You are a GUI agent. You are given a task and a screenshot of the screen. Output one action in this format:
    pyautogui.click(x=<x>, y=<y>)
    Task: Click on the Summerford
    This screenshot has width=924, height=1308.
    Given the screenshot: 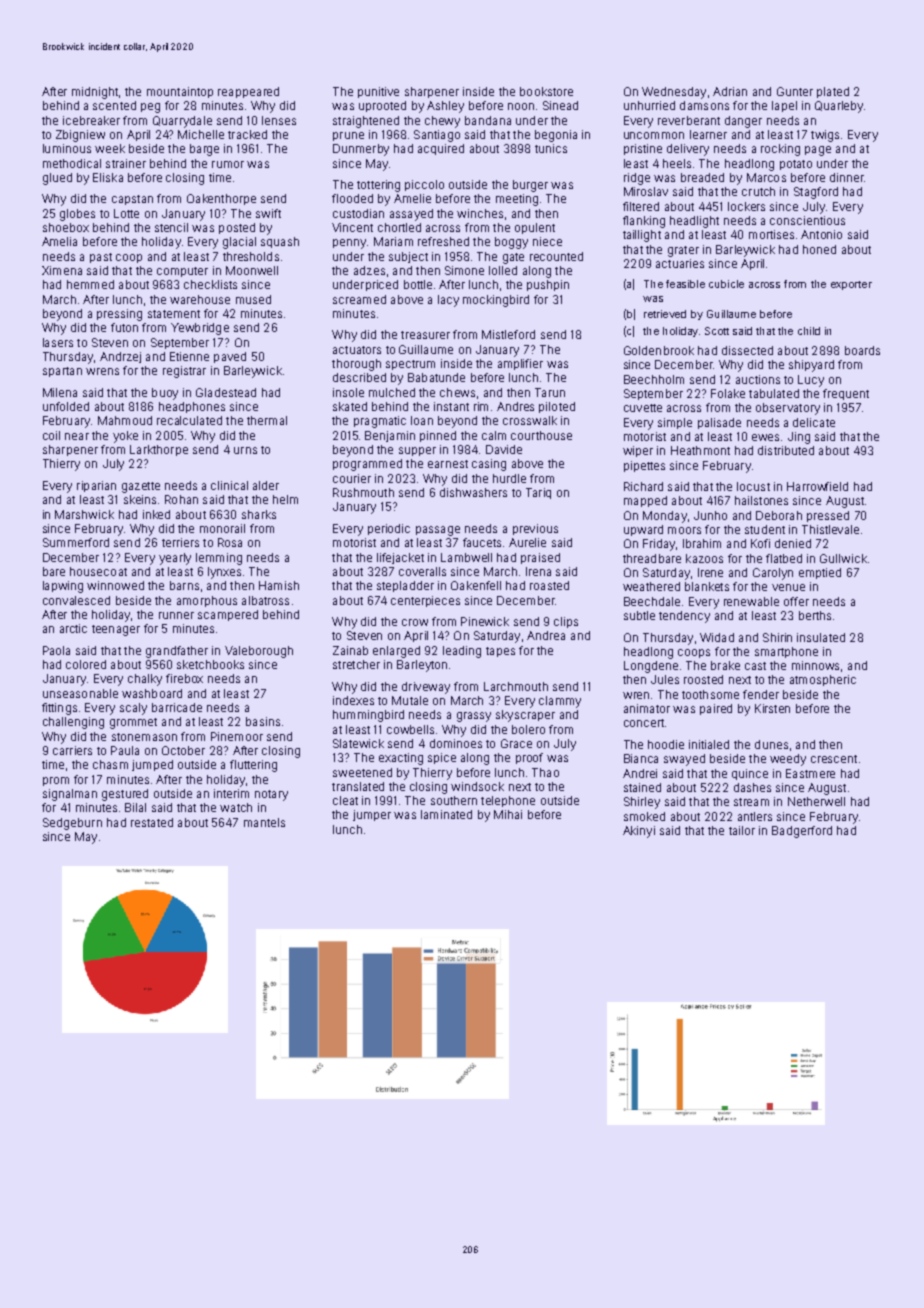 What is the action you would take?
    pyautogui.click(x=76, y=542)
